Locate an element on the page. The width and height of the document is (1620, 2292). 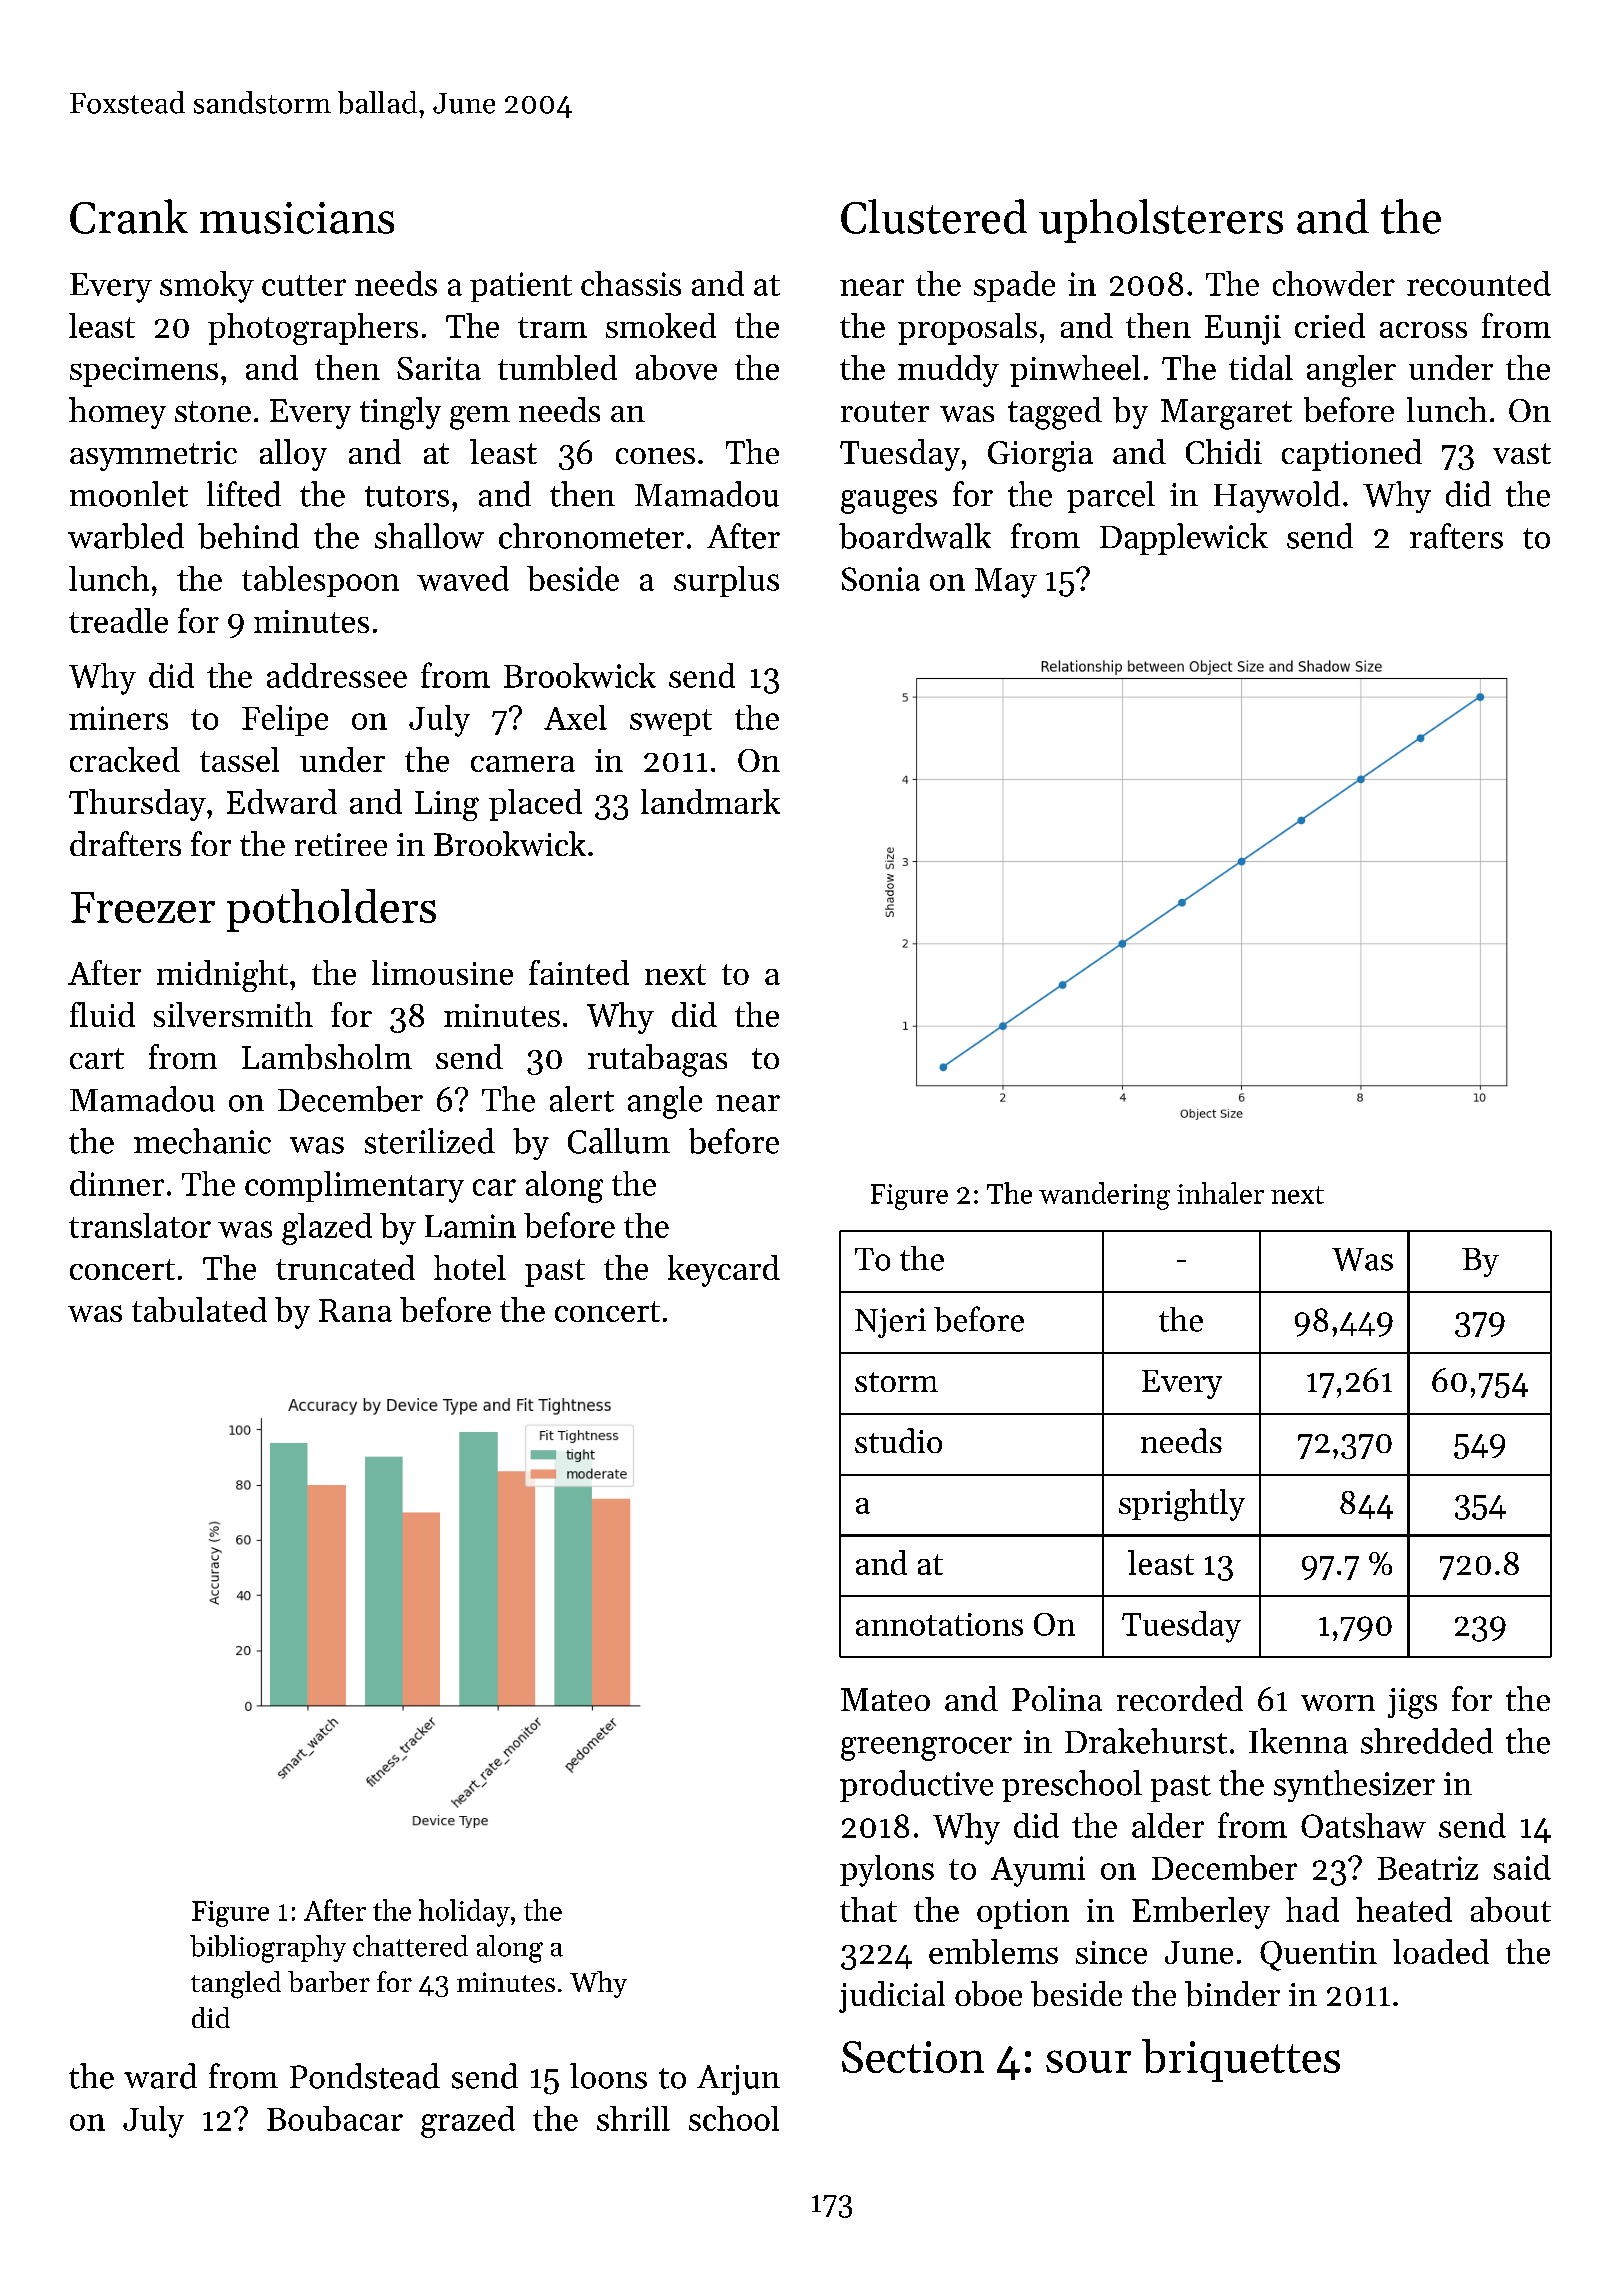
keycard is located at coordinates (724, 1271).
